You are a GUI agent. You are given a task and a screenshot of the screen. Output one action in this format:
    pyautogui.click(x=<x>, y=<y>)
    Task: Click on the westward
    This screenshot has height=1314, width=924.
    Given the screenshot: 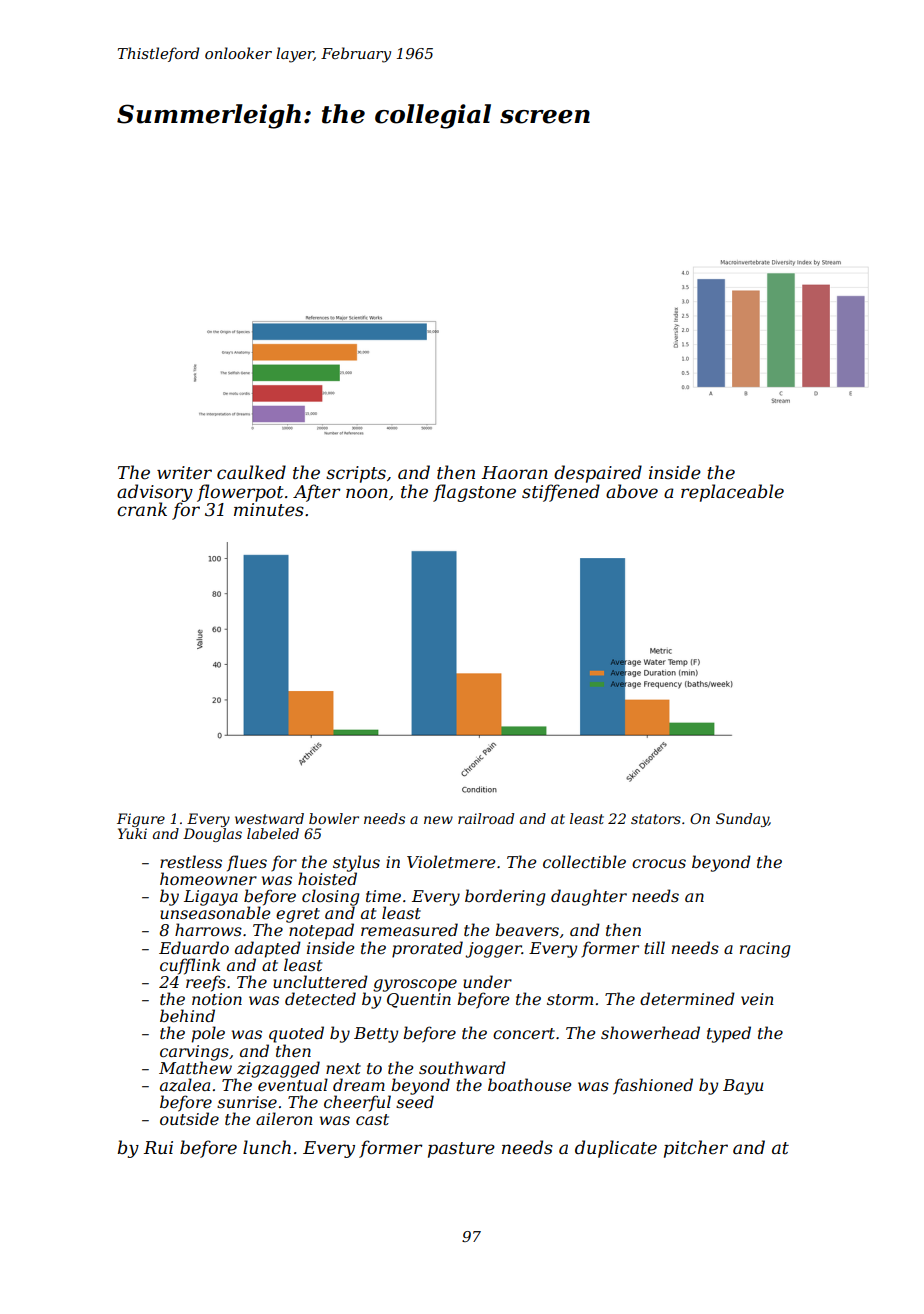 What is the action you would take?
    pyautogui.click(x=269, y=818)
